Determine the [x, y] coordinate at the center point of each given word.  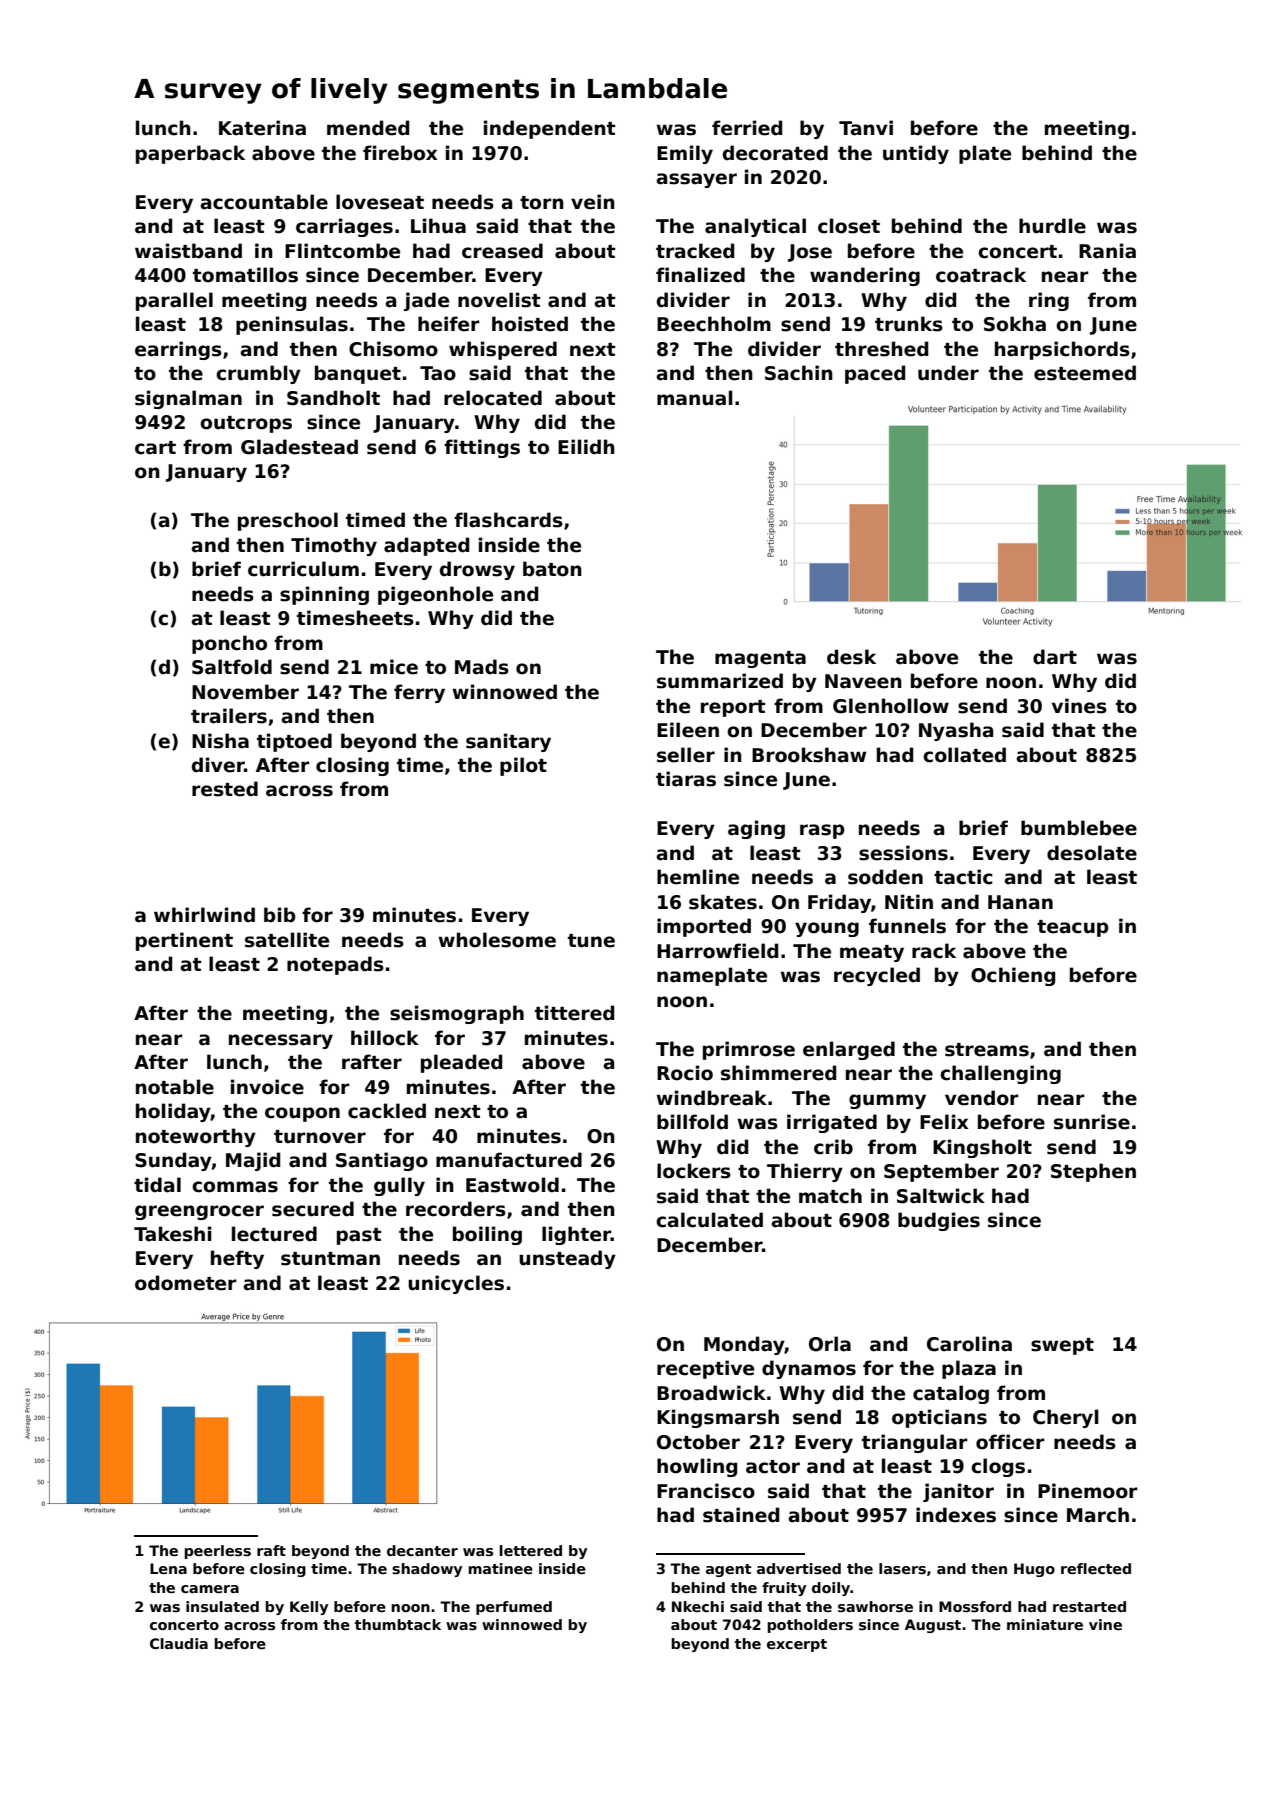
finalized [700, 275]
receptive [705, 1369]
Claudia [179, 1643]
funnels [907, 926]
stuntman [330, 1259]
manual [695, 398]
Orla [830, 1344]
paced [875, 374]
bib [280, 915]
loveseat [380, 202]
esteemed [1085, 373]
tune [591, 941]
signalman [188, 399]
